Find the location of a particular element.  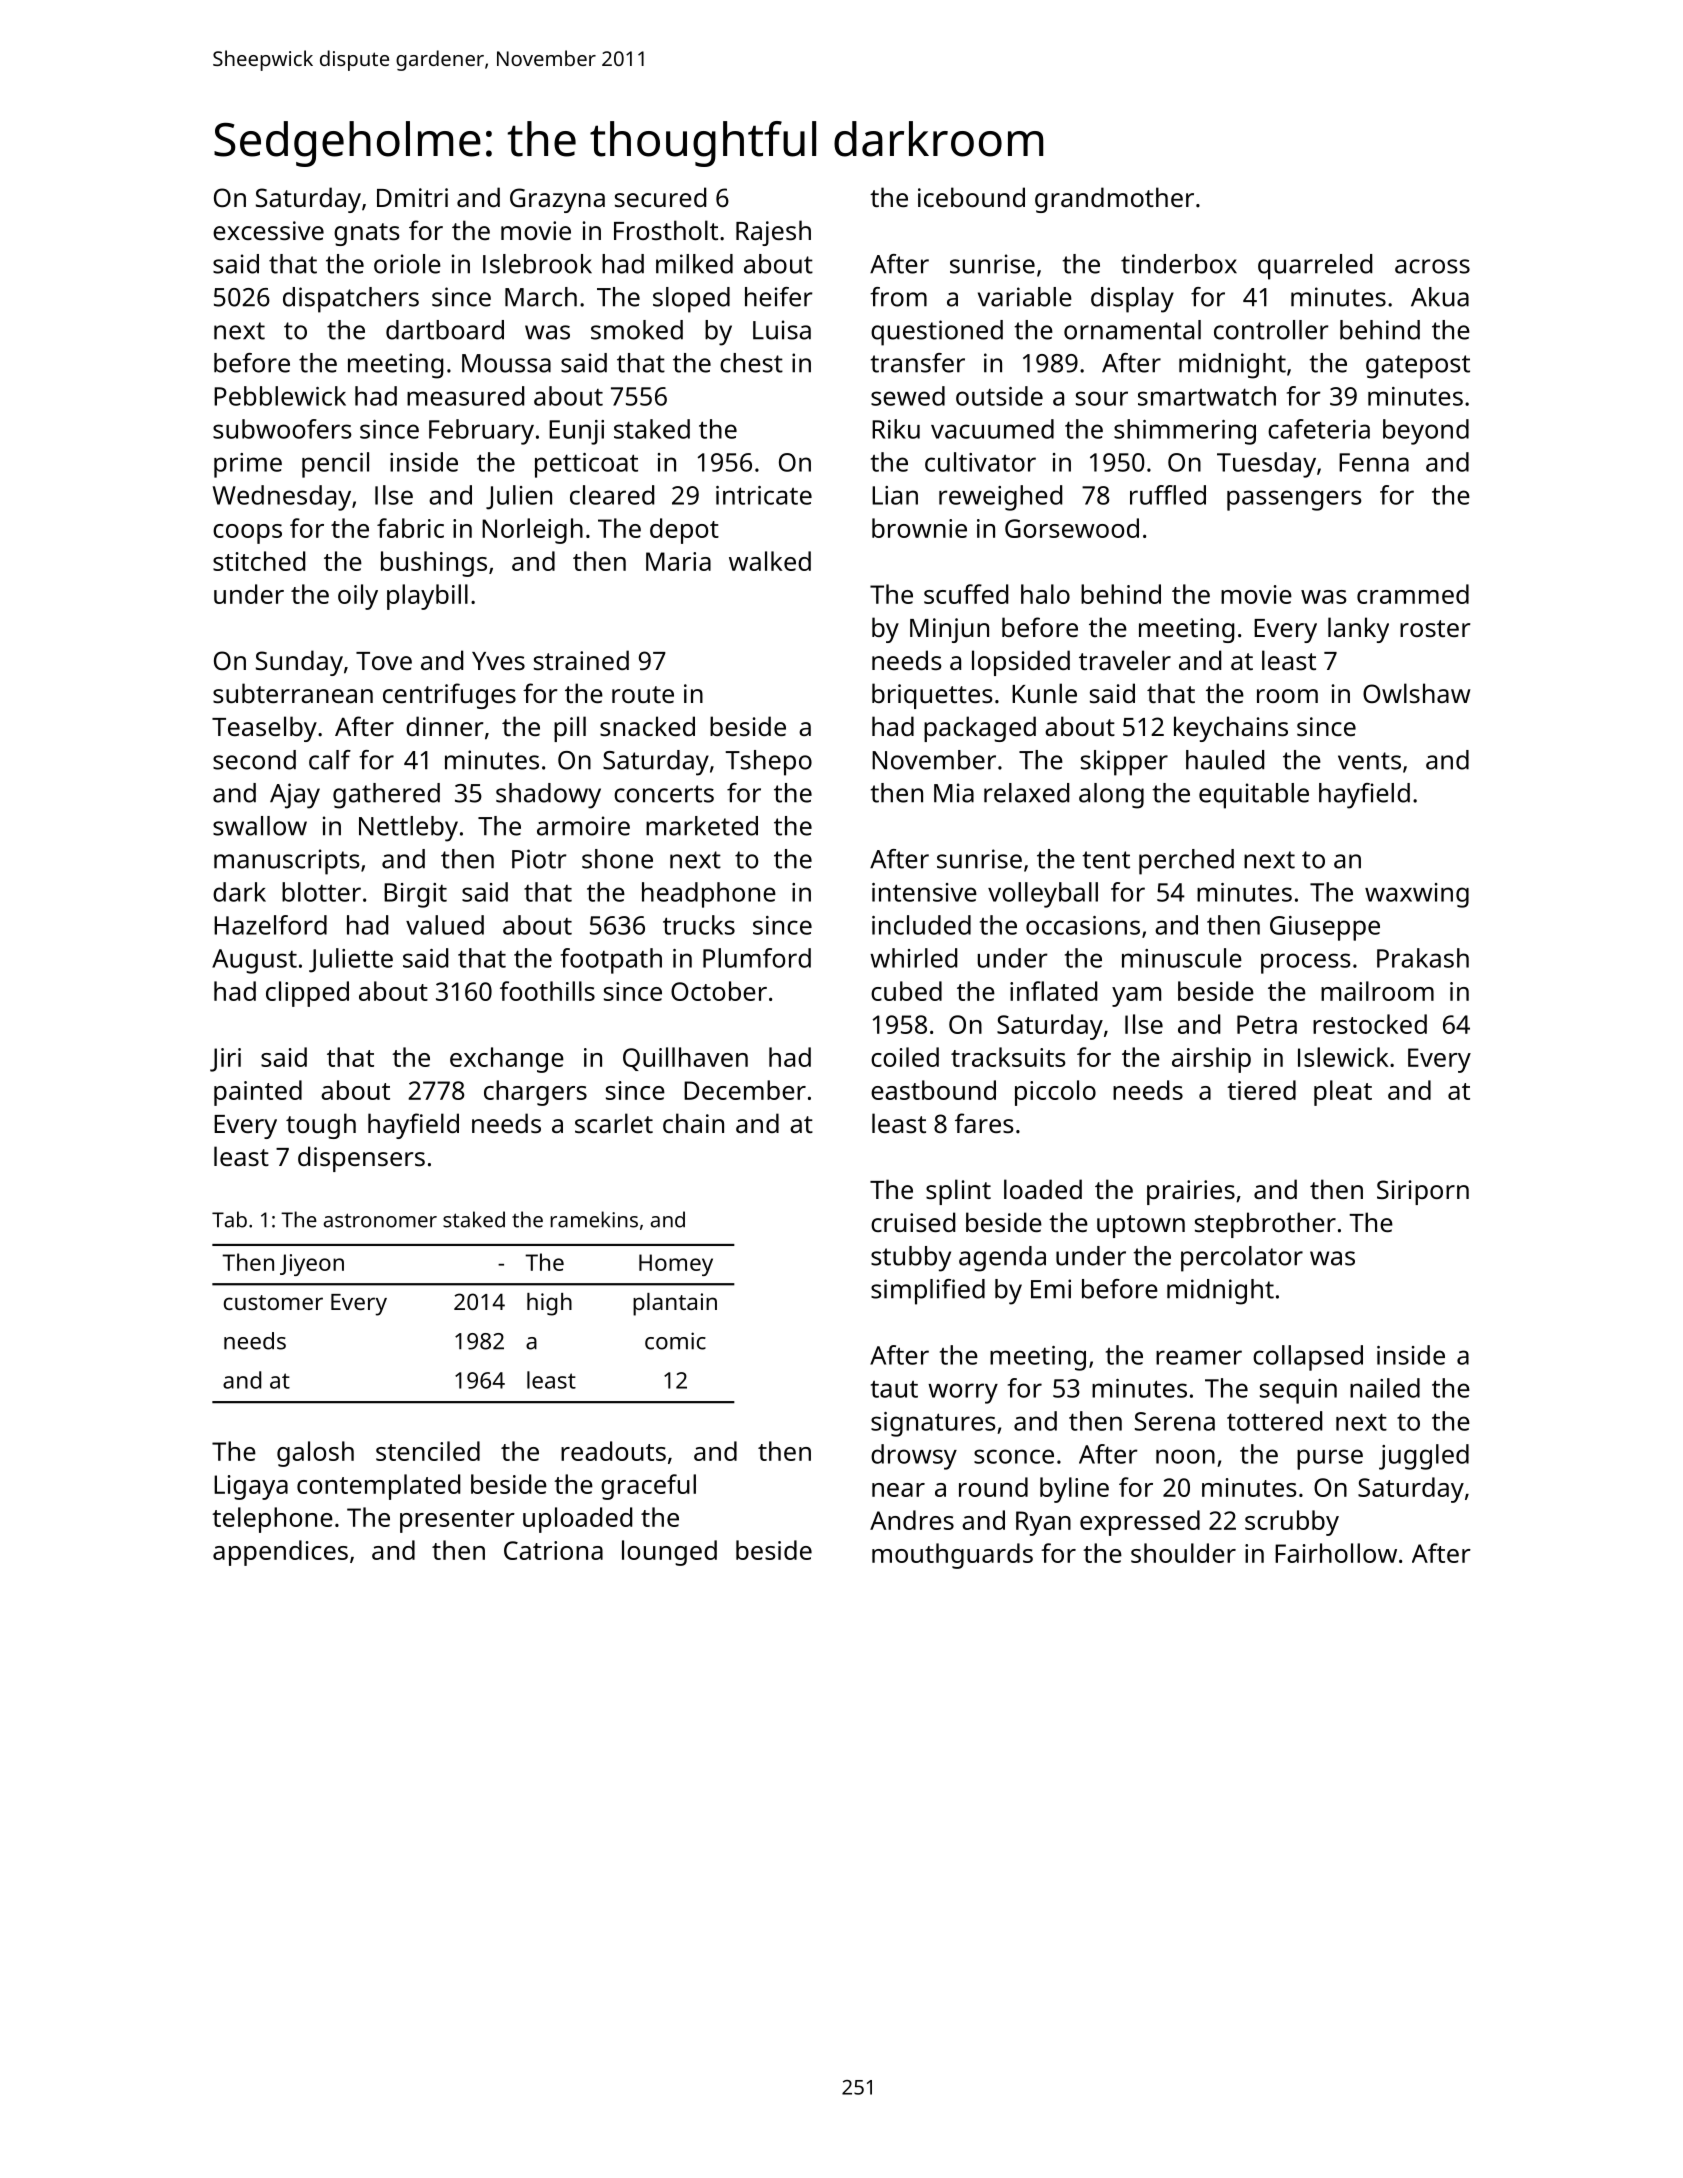

Fairhollow is located at coordinates (1336, 1553).
